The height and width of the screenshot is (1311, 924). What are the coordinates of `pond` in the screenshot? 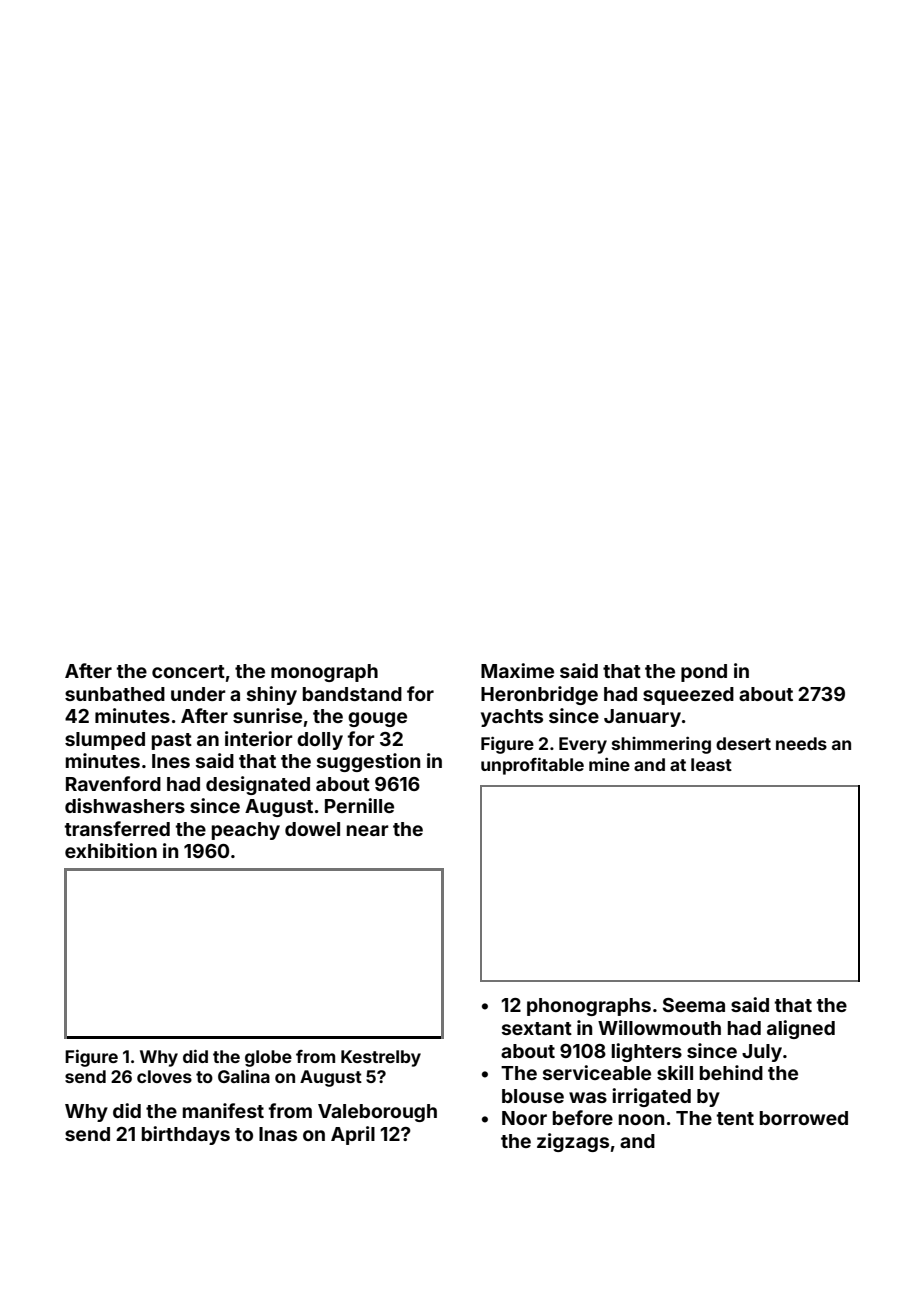 It's located at (704, 673).
